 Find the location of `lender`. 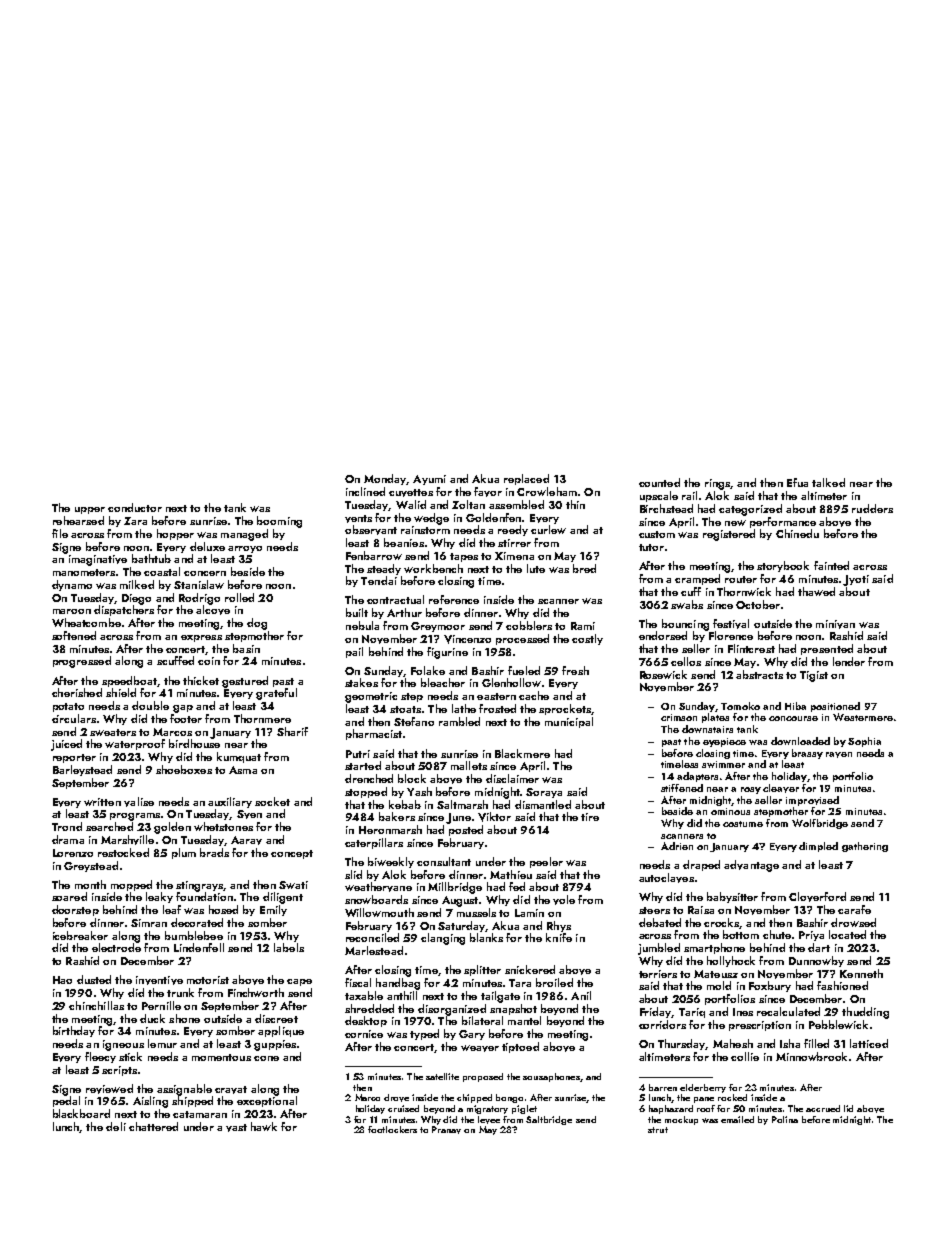

lender is located at coordinates (849, 661).
